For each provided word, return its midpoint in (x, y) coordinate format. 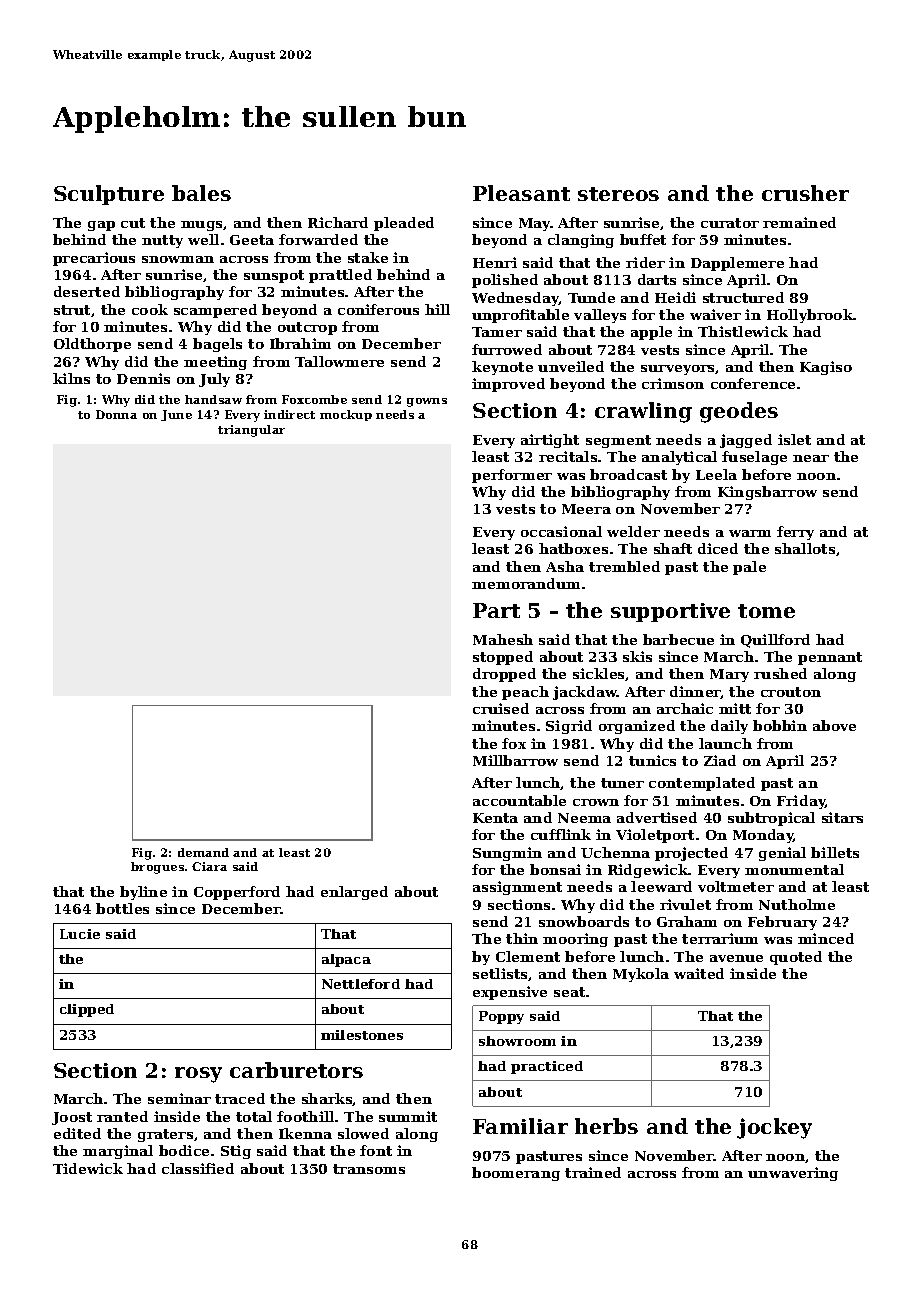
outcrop (307, 328)
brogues (157, 868)
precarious (94, 259)
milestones (362, 1035)
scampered (215, 311)
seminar (179, 1098)
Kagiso (826, 368)
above (834, 725)
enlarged (354, 893)
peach (525, 693)
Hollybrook (810, 316)
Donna (116, 414)
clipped (87, 1010)
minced (826, 938)
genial (782, 854)
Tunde (591, 297)
